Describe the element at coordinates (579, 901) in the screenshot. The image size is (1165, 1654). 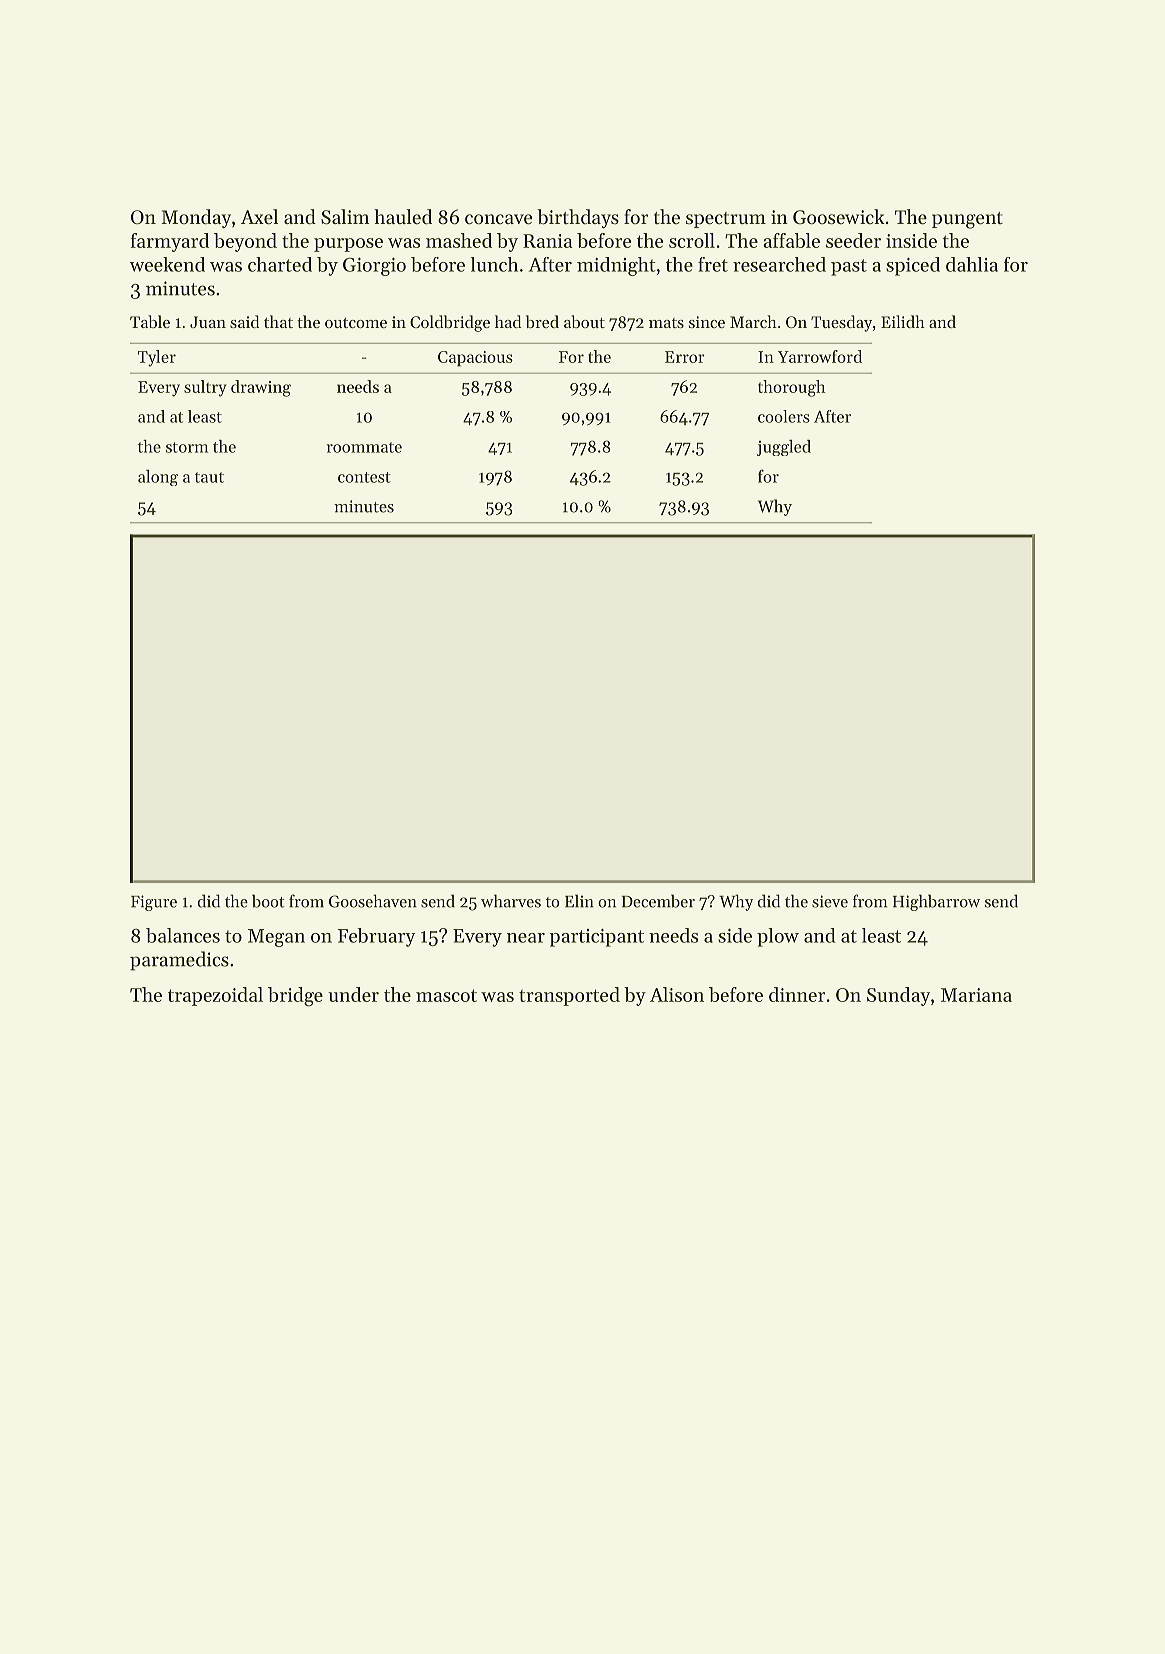
I see `Elin` at that location.
